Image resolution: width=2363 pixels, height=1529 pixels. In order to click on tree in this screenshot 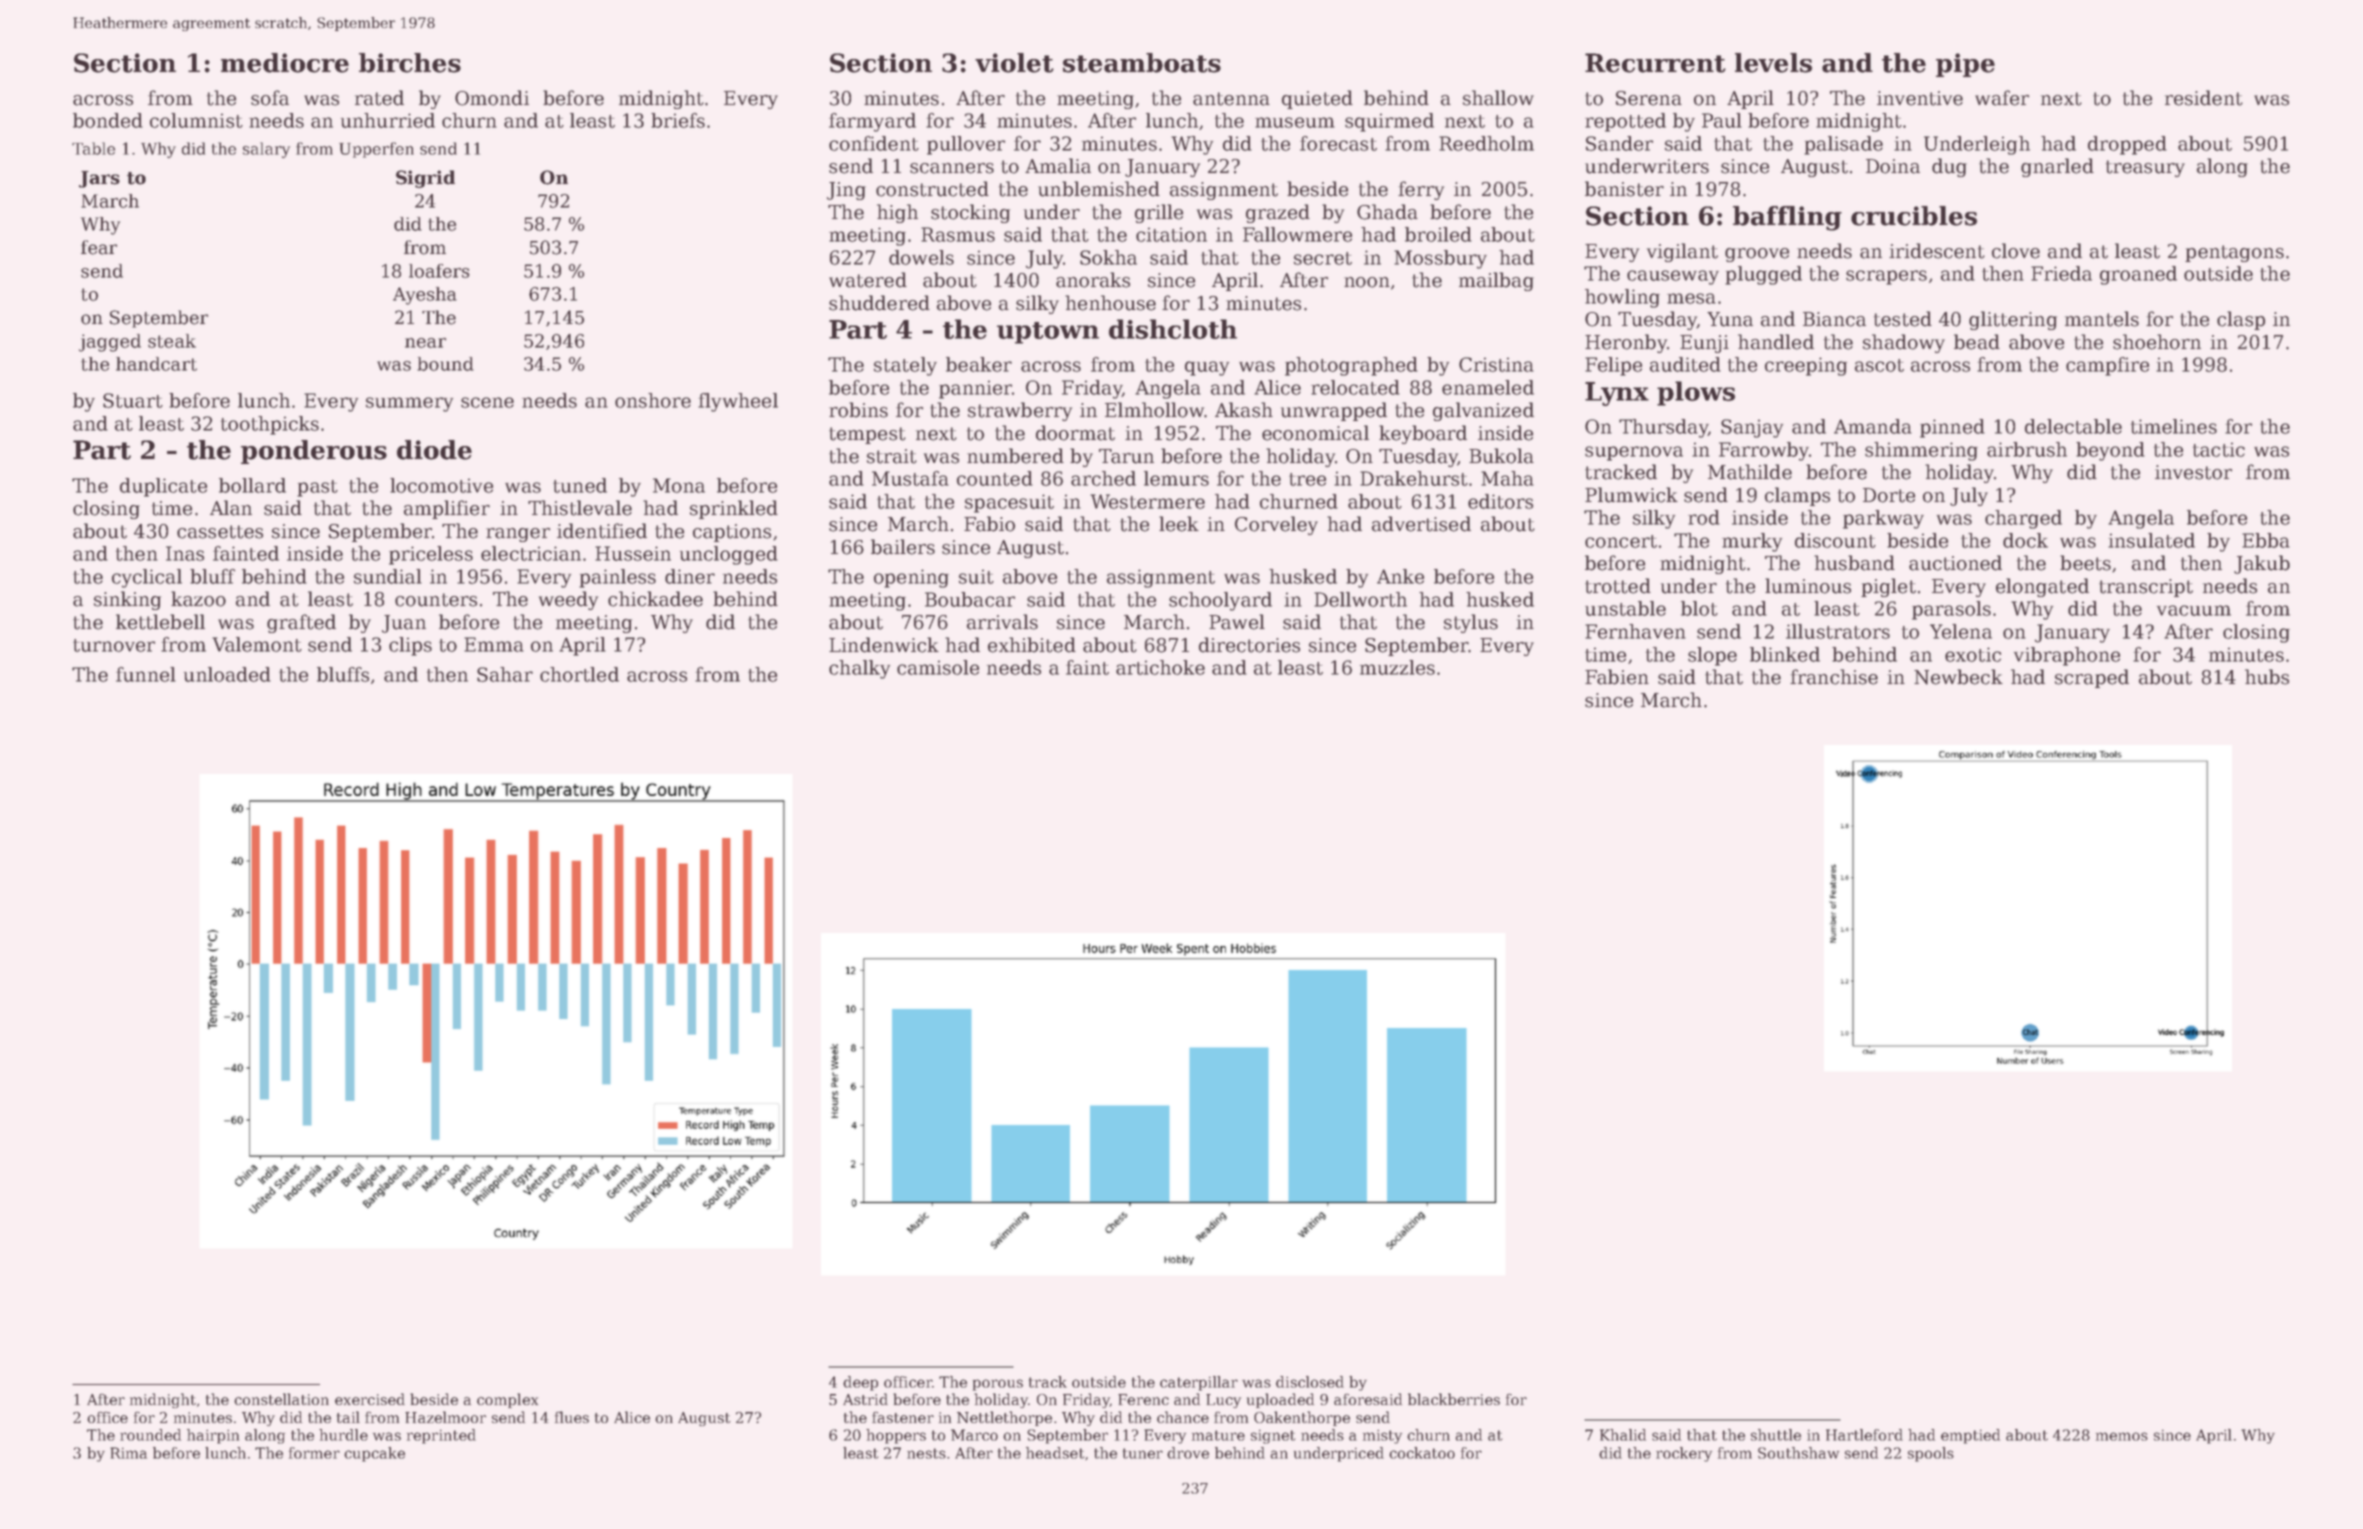, I will do `click(1307, 479)`.
